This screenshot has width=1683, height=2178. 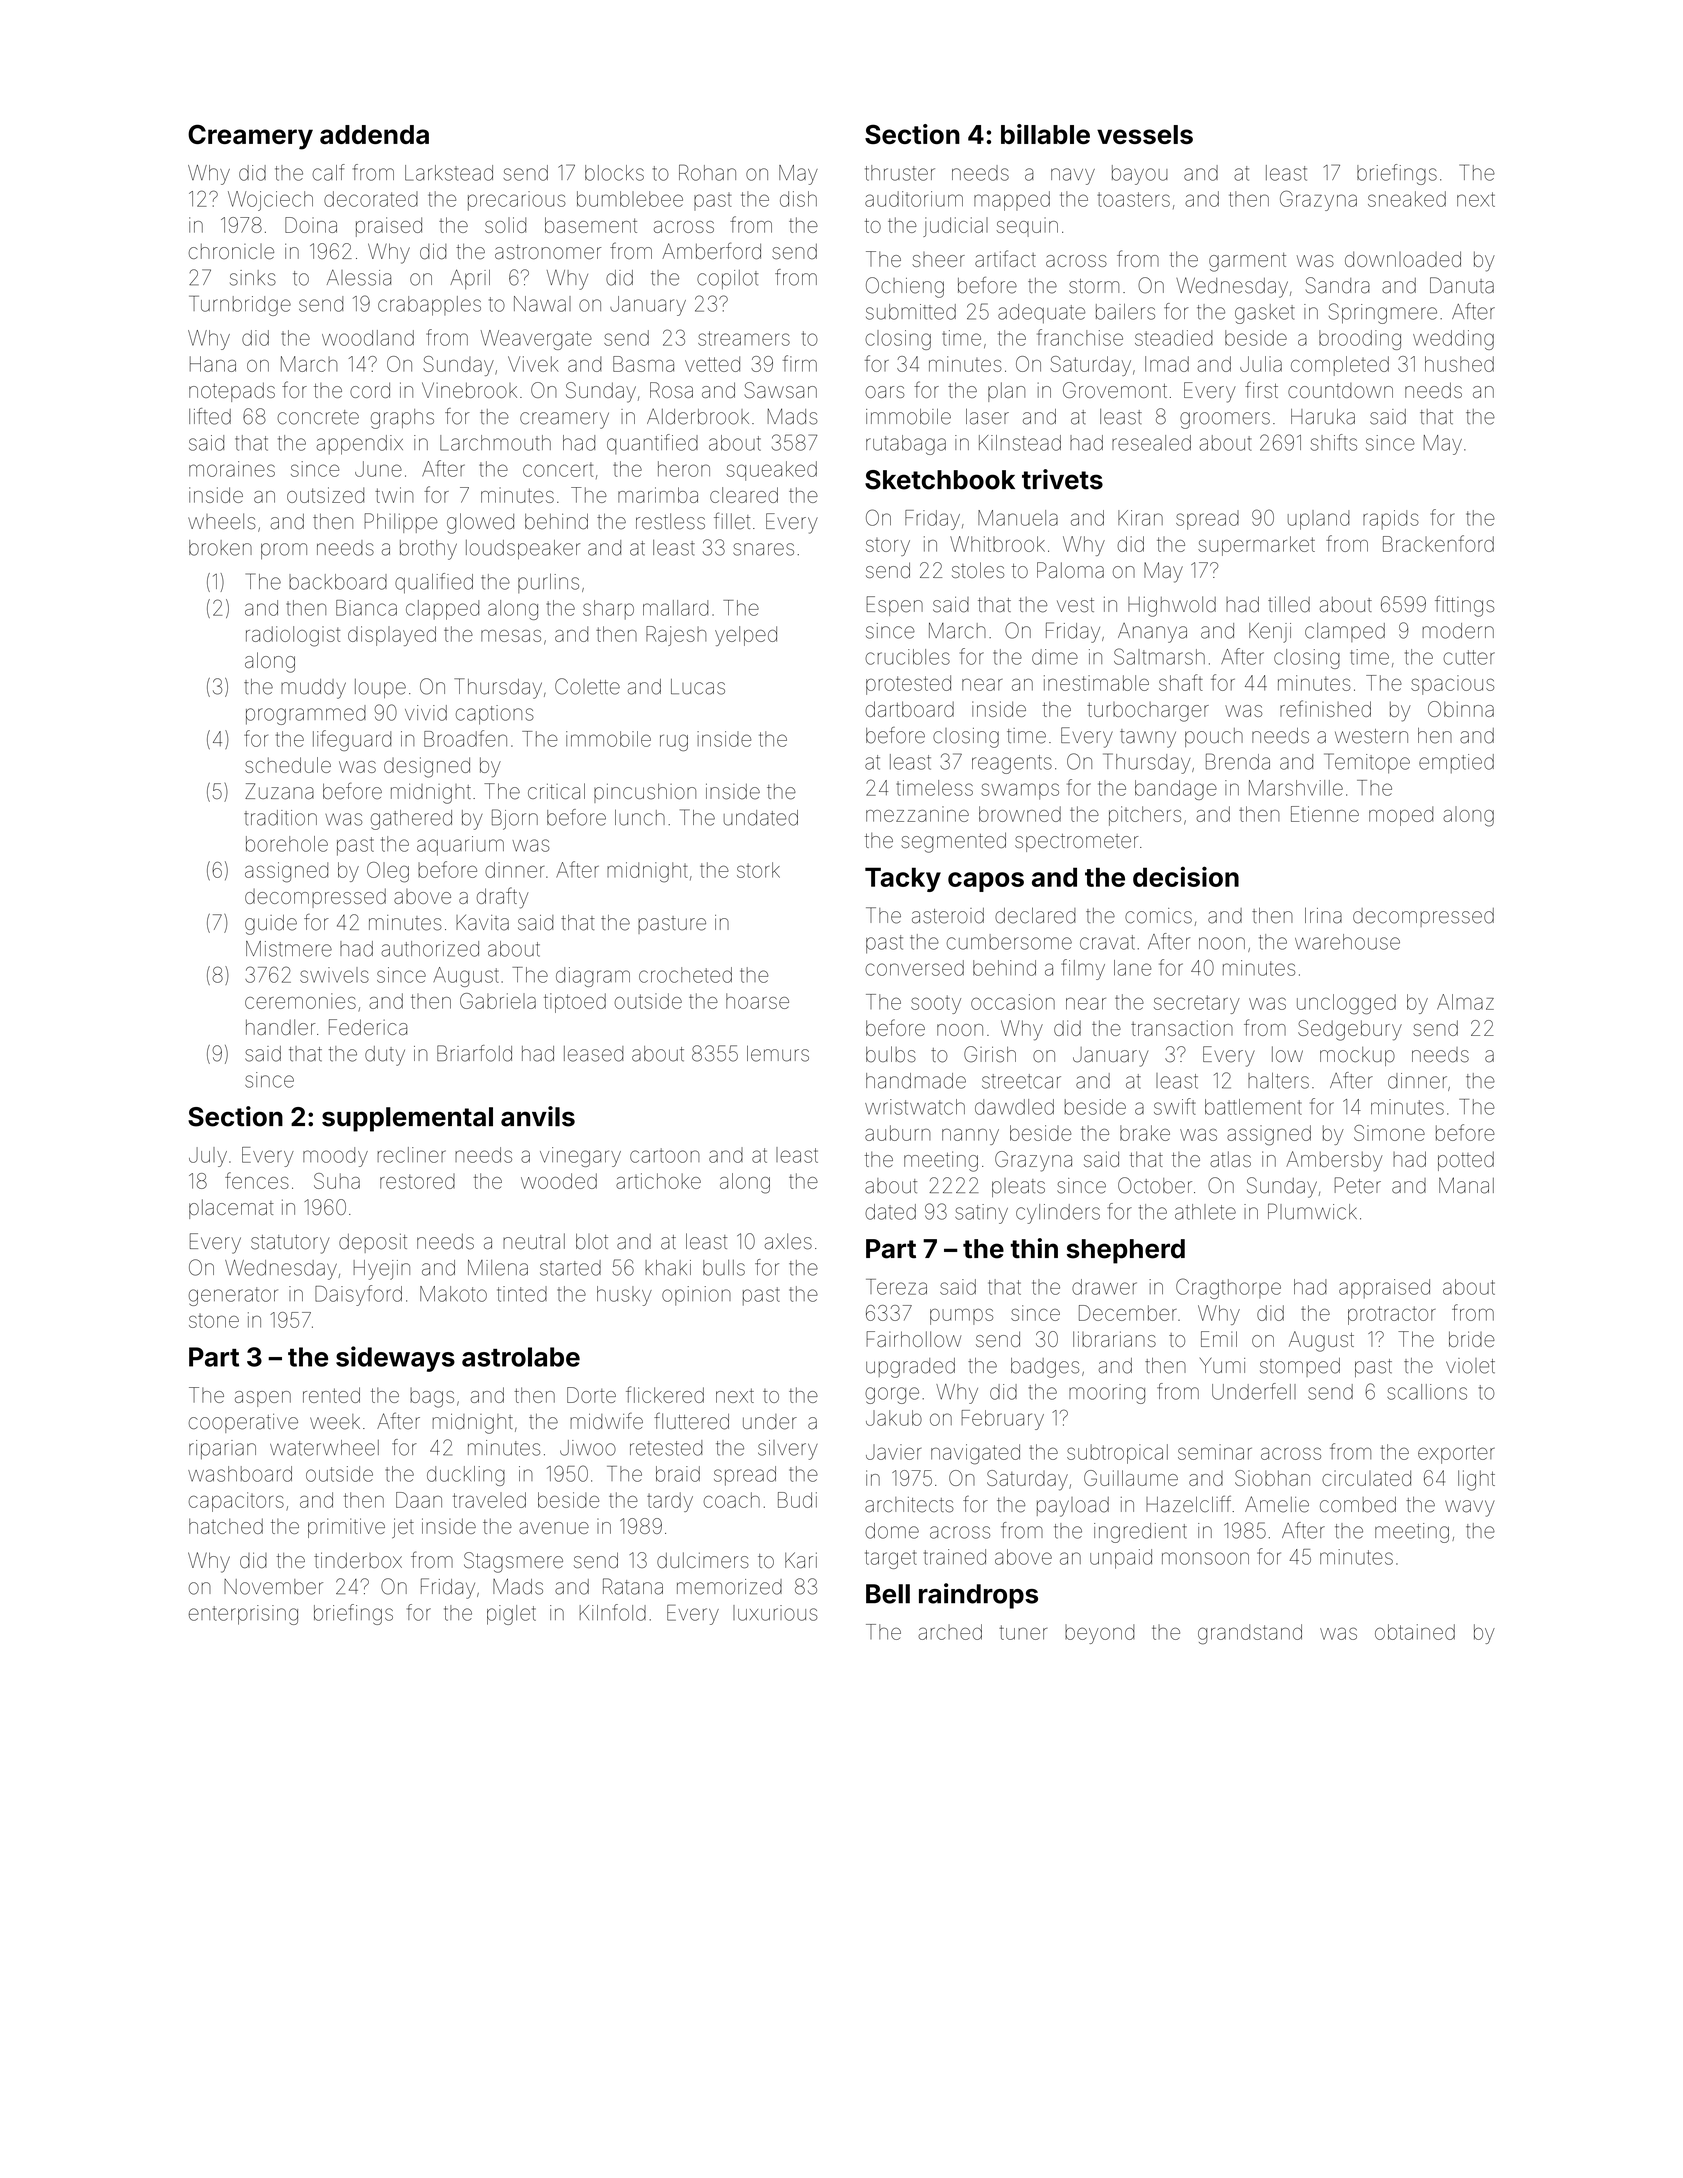 I want to click on Almaz, so click(x=1465, y=1002).
